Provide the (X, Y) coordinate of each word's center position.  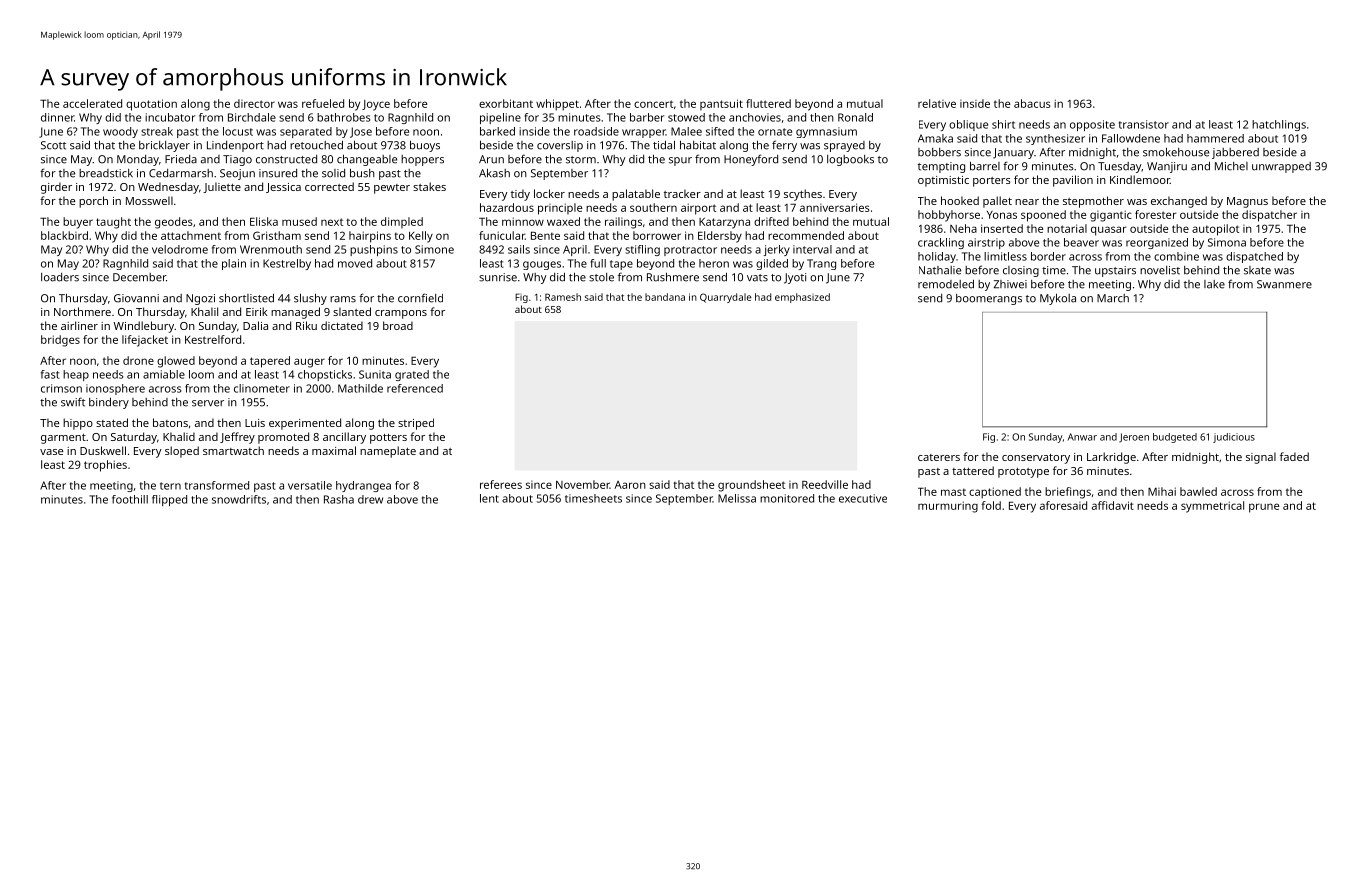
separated (306, 132)
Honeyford (751, 160)
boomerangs (989, 299)
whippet (557, 105)
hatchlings (1279, 125)
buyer (78, 223)
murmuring (948, 507)
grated (412, 375)
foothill (130, 499)
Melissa (737, 498)
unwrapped (1281, 167)
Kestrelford (213, 339)
